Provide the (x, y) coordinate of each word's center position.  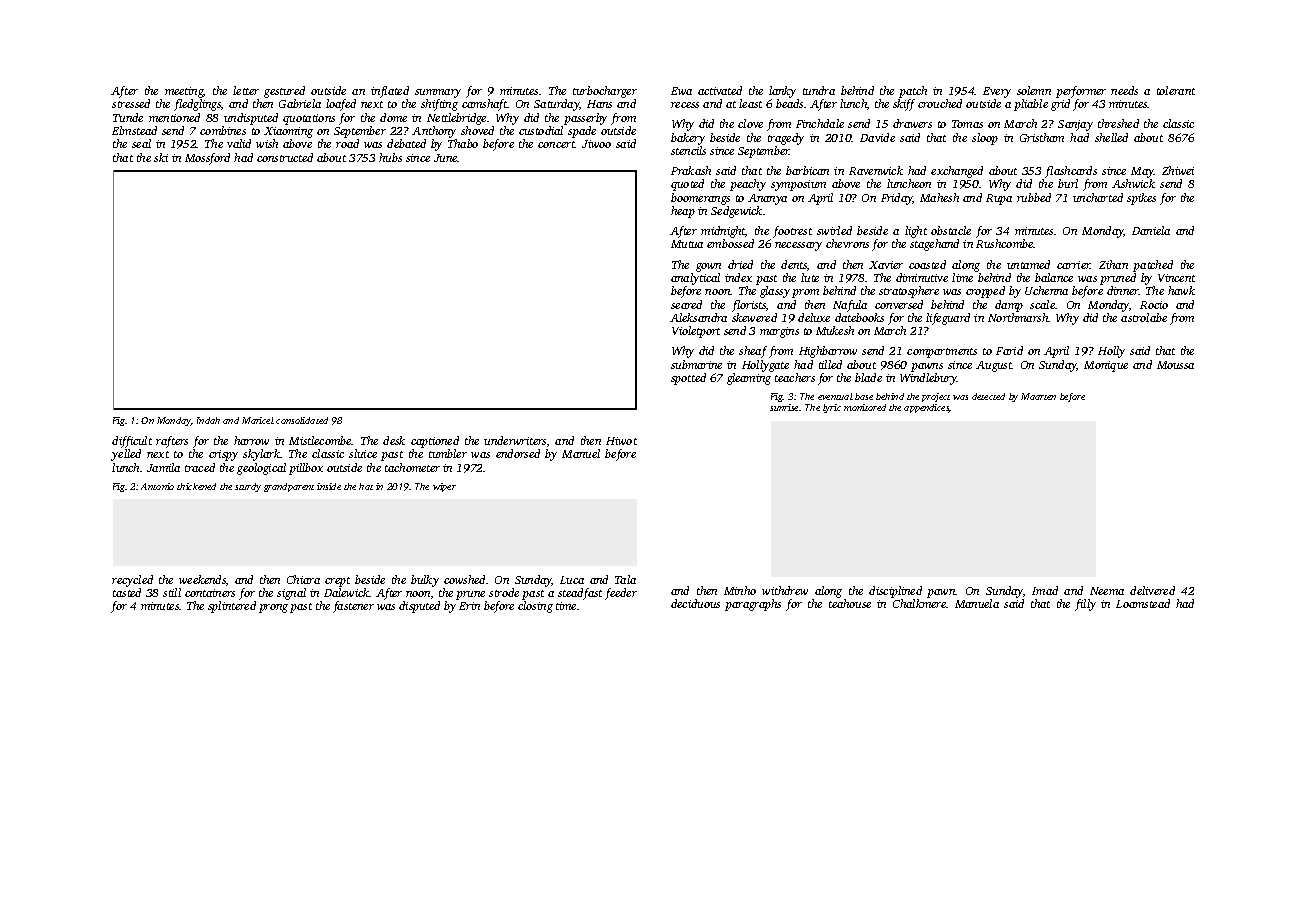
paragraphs (753, 605)
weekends (202, 579)
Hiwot (621, 441)
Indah (208, 420)
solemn (1034, 90)
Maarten (1038, 396)
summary (438, 93)
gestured (284, 92)
